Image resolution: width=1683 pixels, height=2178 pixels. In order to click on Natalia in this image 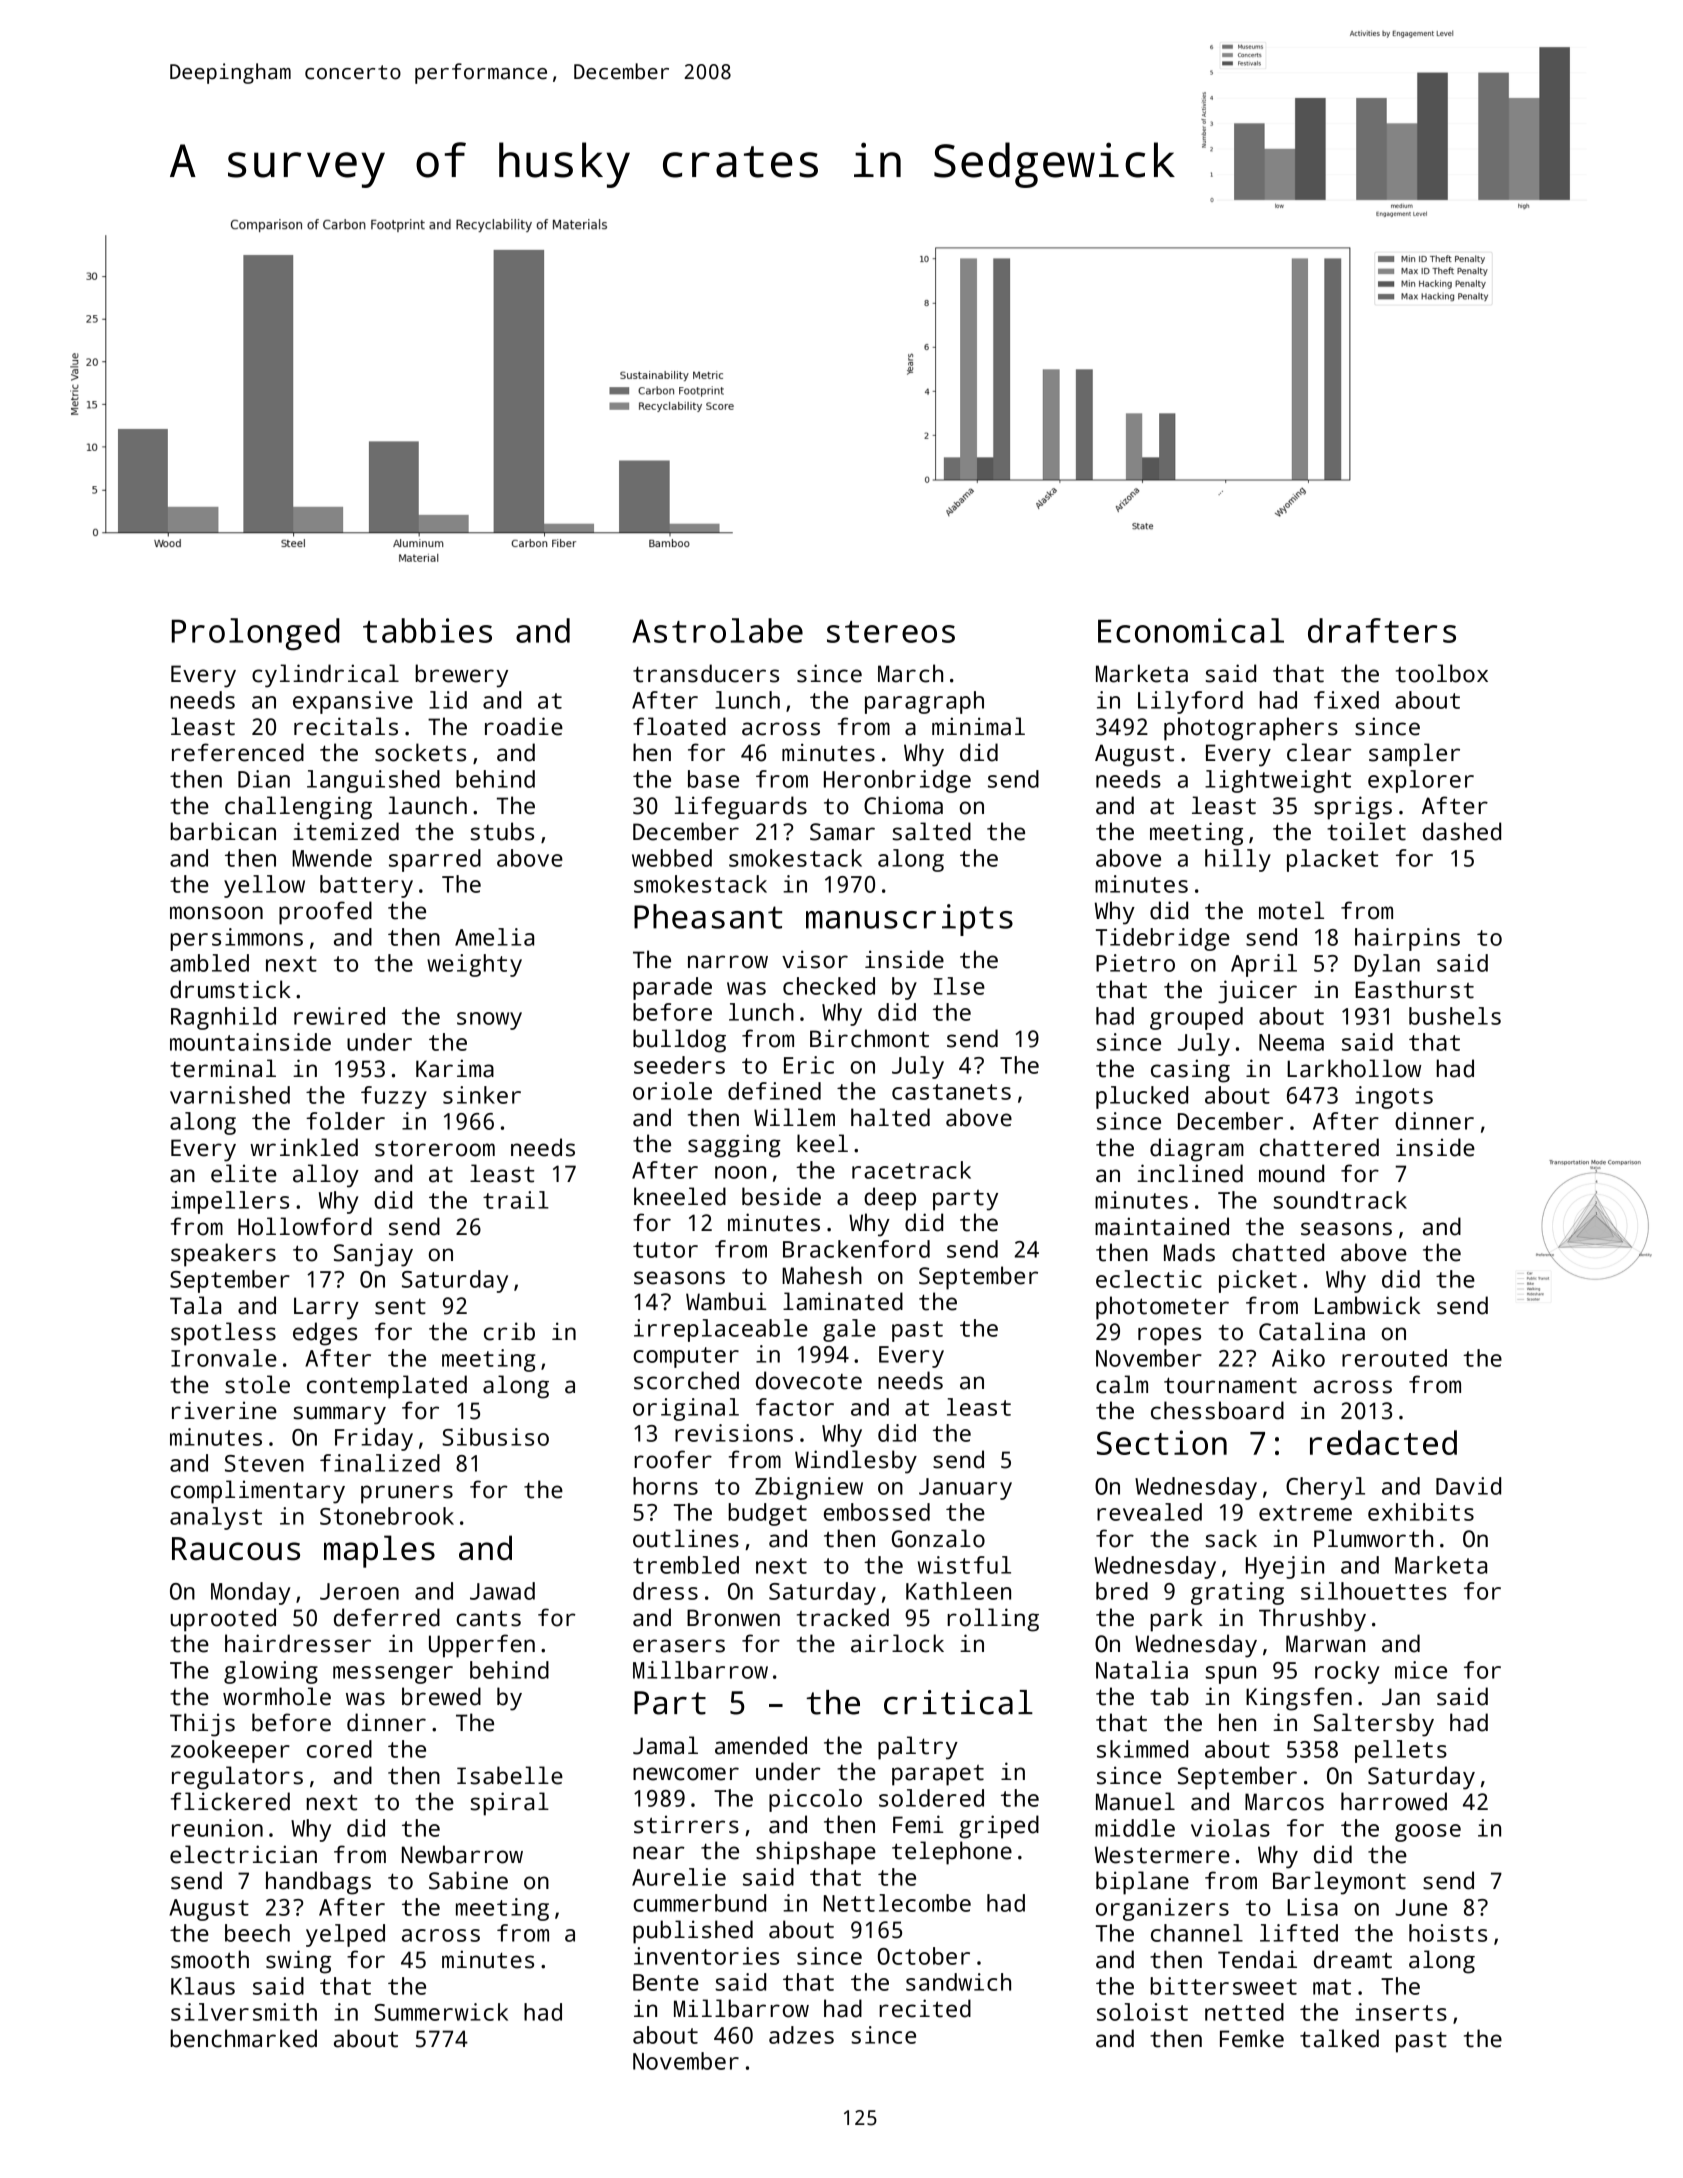, I will do `click(1142, 1670)`.
